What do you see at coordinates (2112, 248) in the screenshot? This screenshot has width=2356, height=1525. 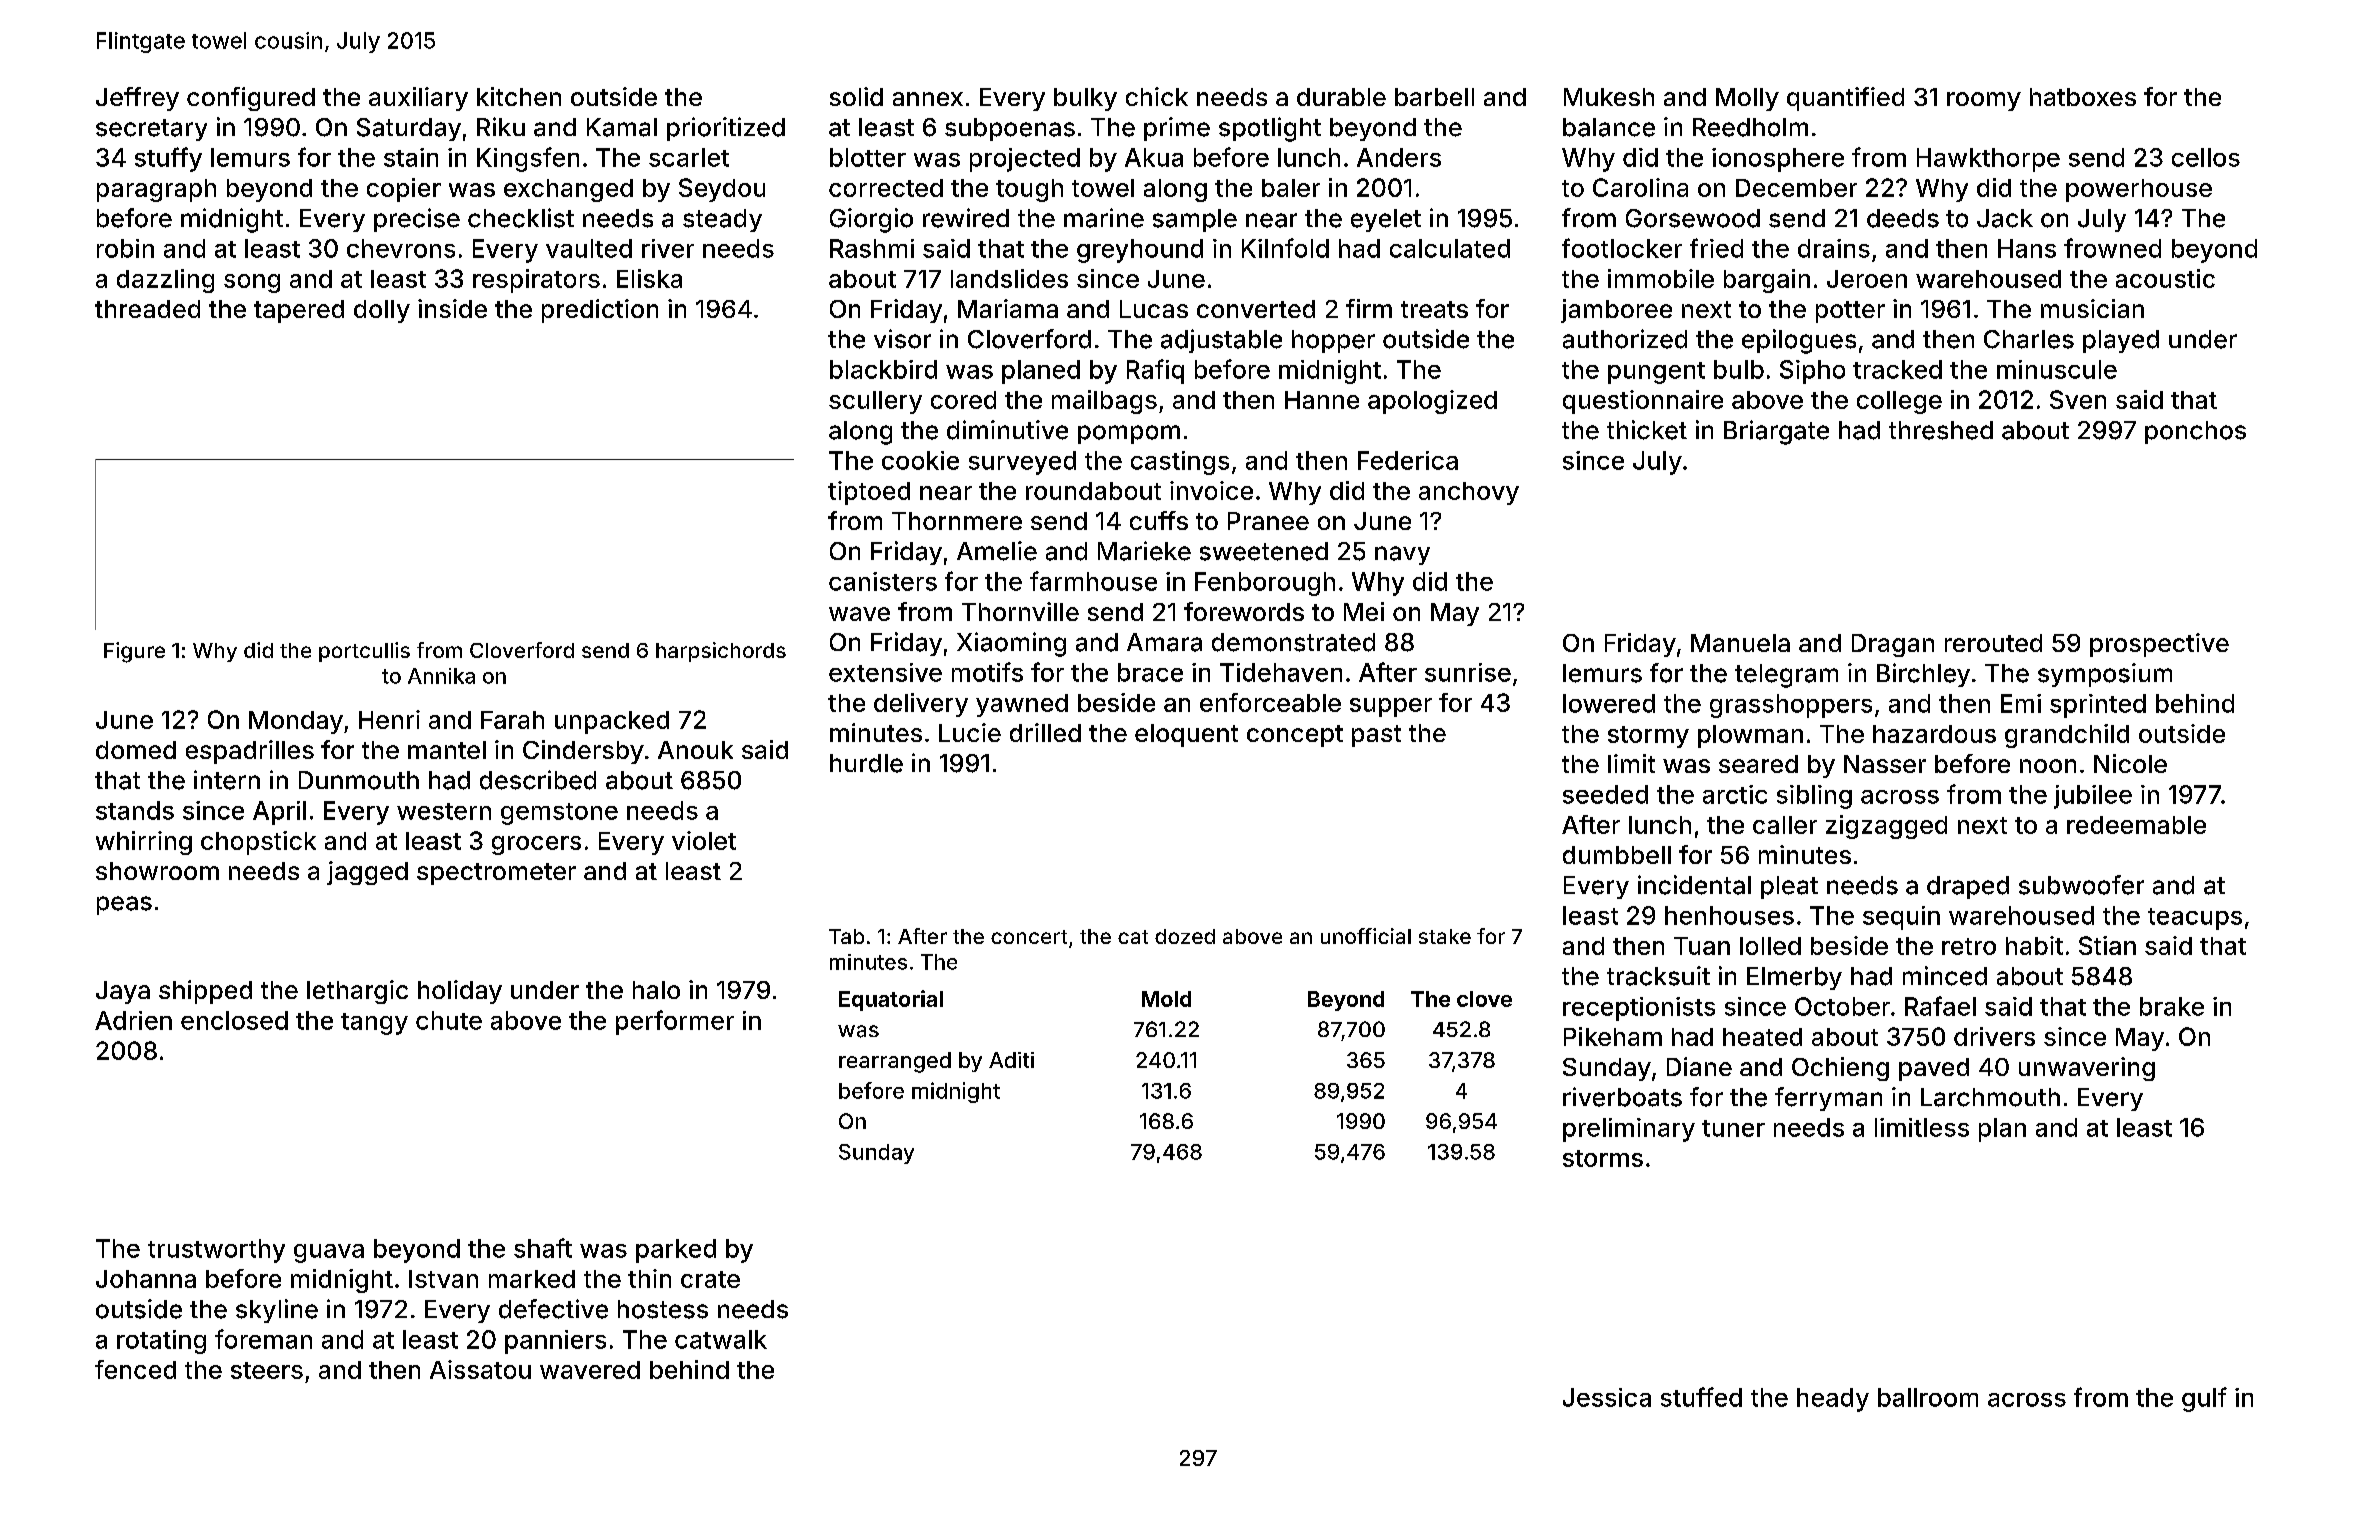 I see `frowned` at bounding box center [2112, 248].
